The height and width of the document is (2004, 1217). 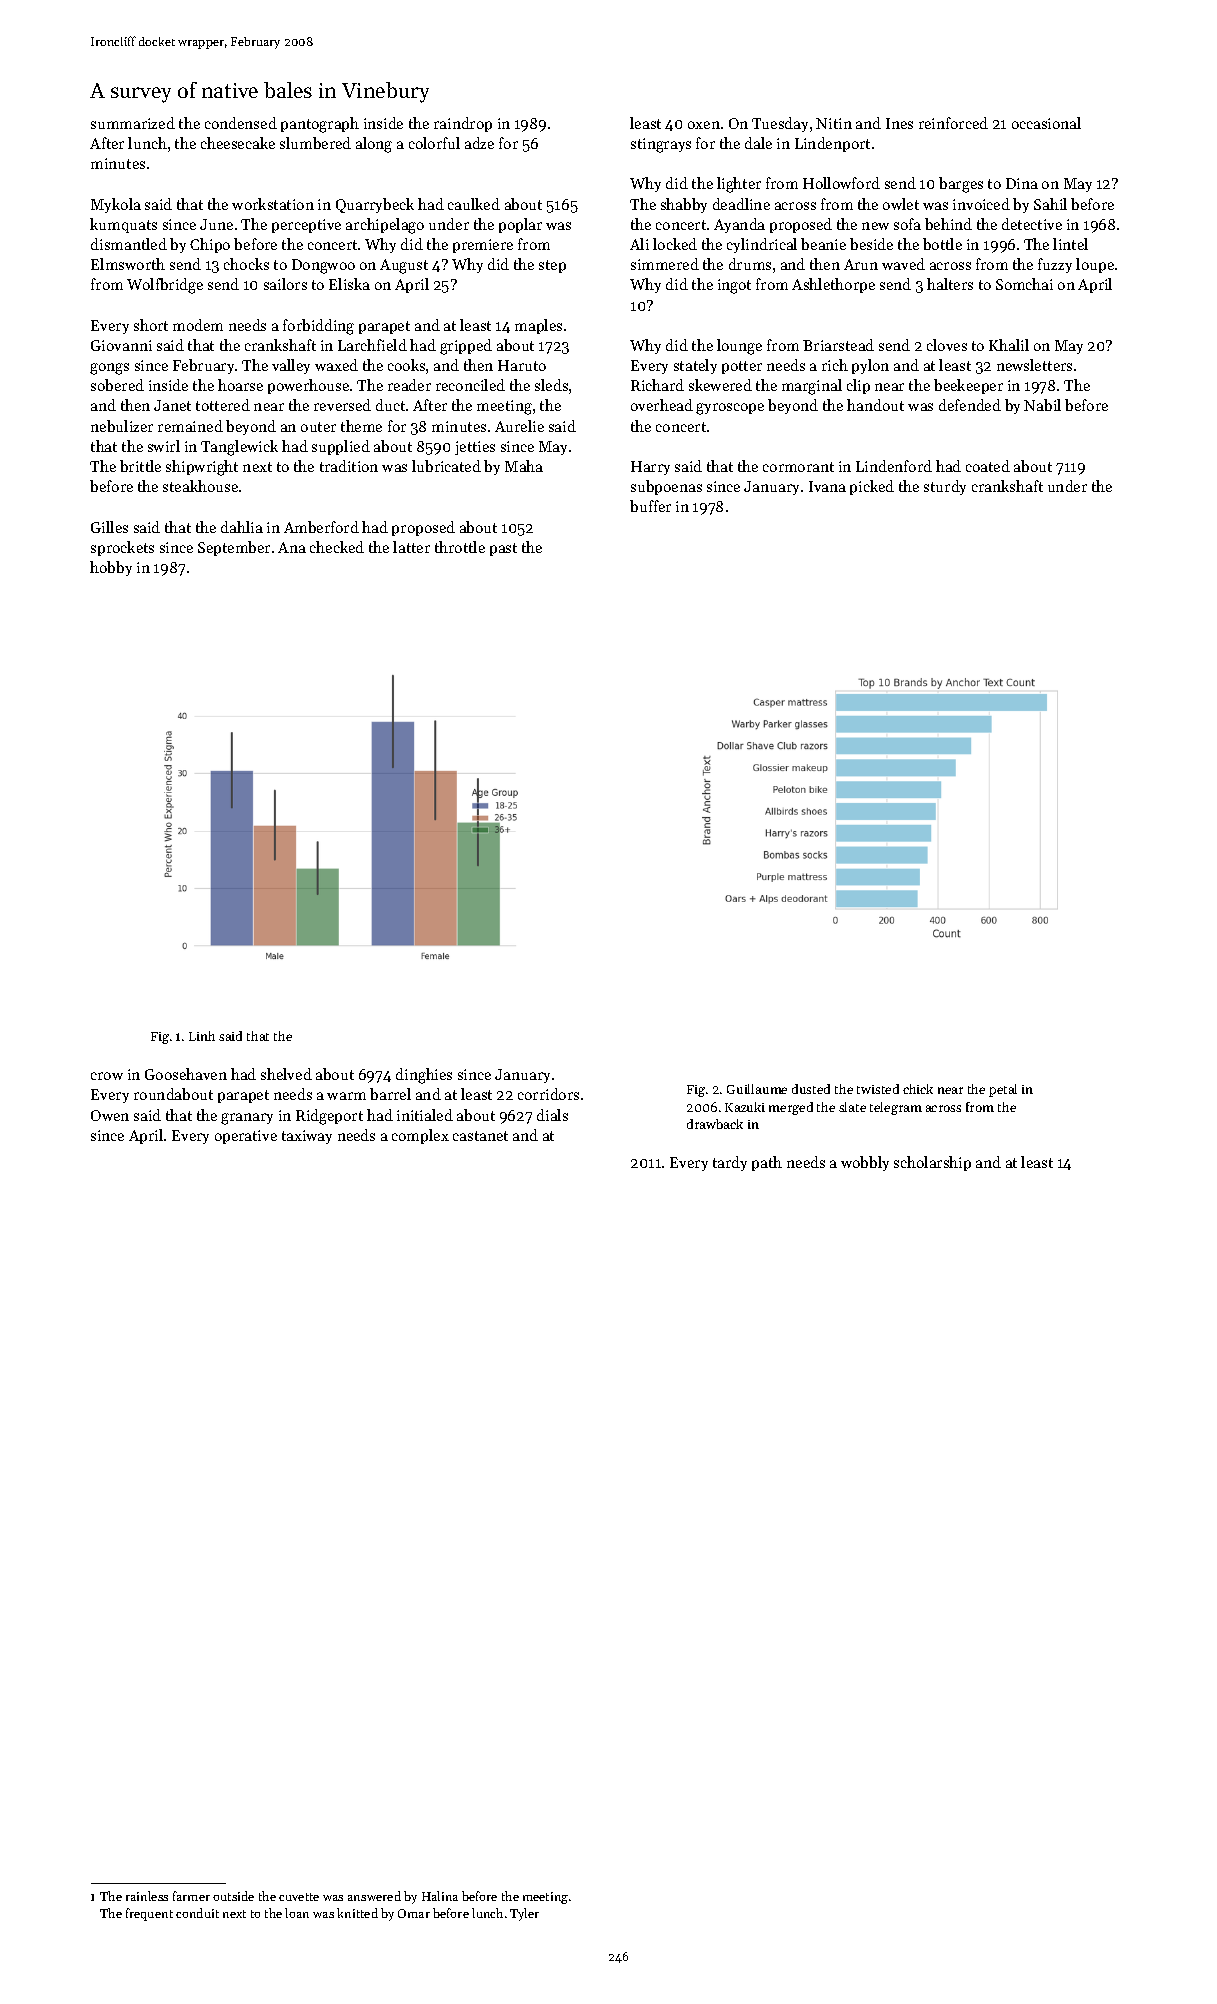 I want to click on occasional, so click(x=1046, y=123).
